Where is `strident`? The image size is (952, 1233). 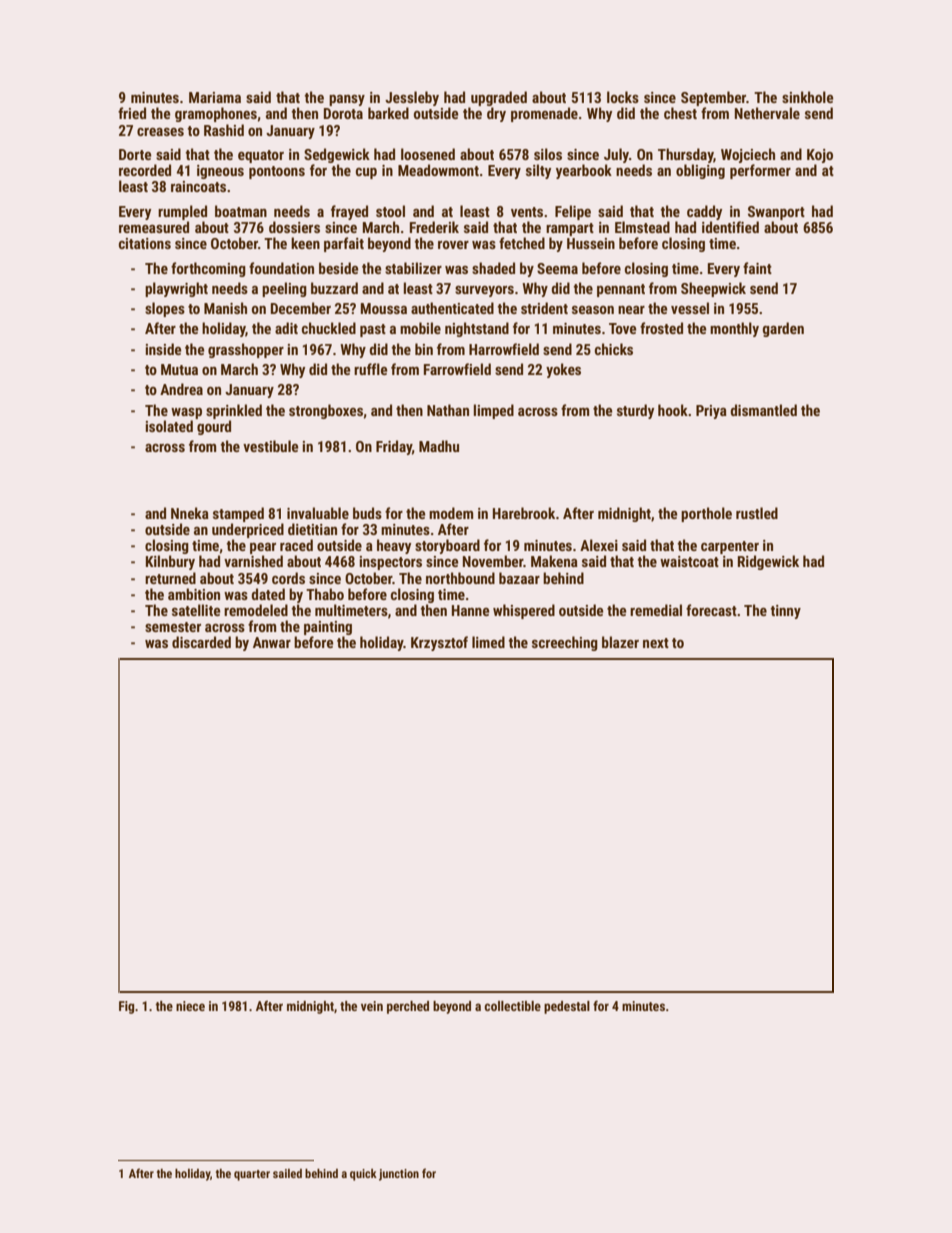
strident is located at coordinates (544, 308).
